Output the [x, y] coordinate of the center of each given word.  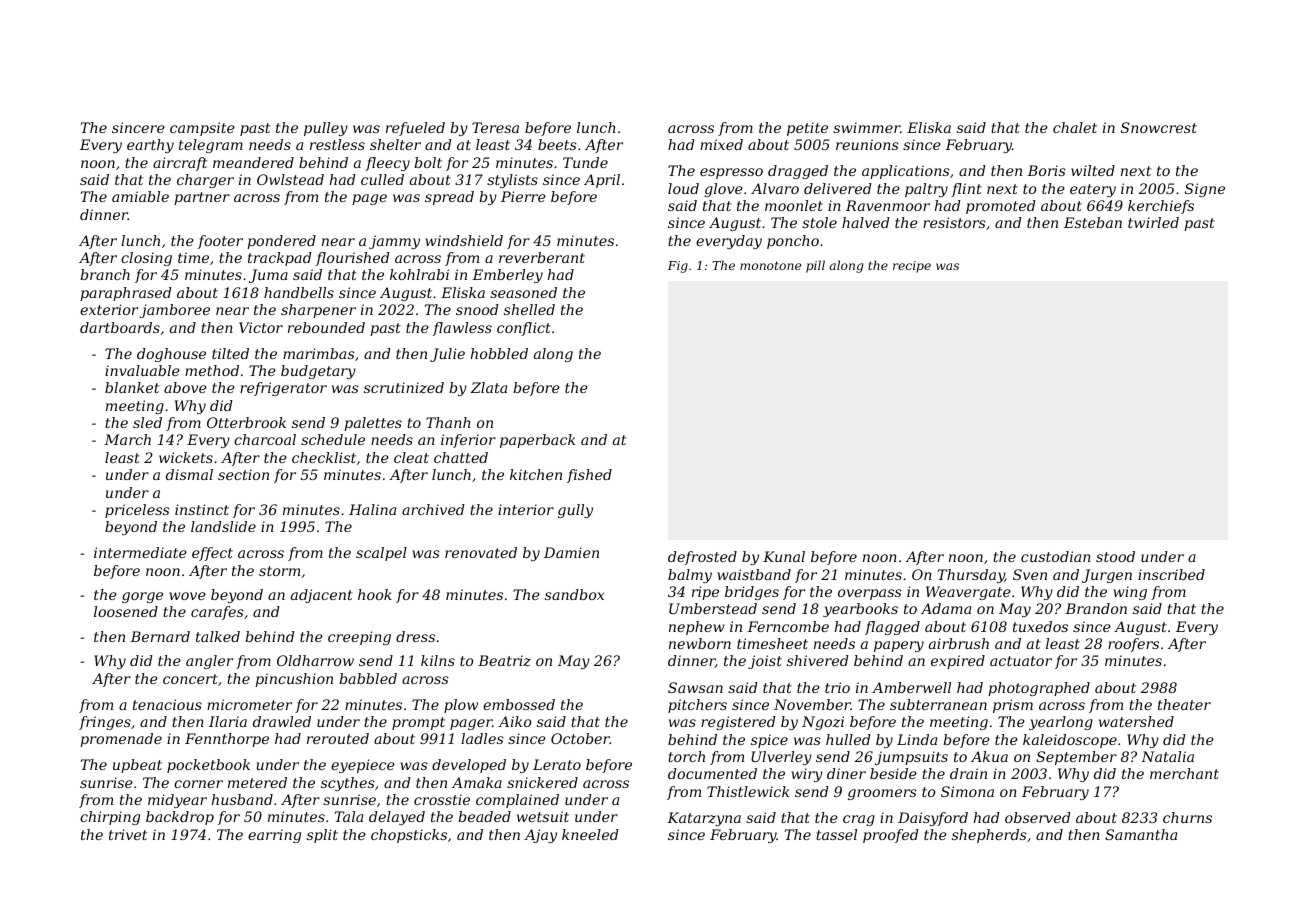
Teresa [495, 127]
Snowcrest [1159, 127]
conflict [524, 329]
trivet [128, 834]
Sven [1030, 574]
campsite [202, 129]
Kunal [784, 556]
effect [212, 554]
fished [589, 476]
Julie [447, 355]
